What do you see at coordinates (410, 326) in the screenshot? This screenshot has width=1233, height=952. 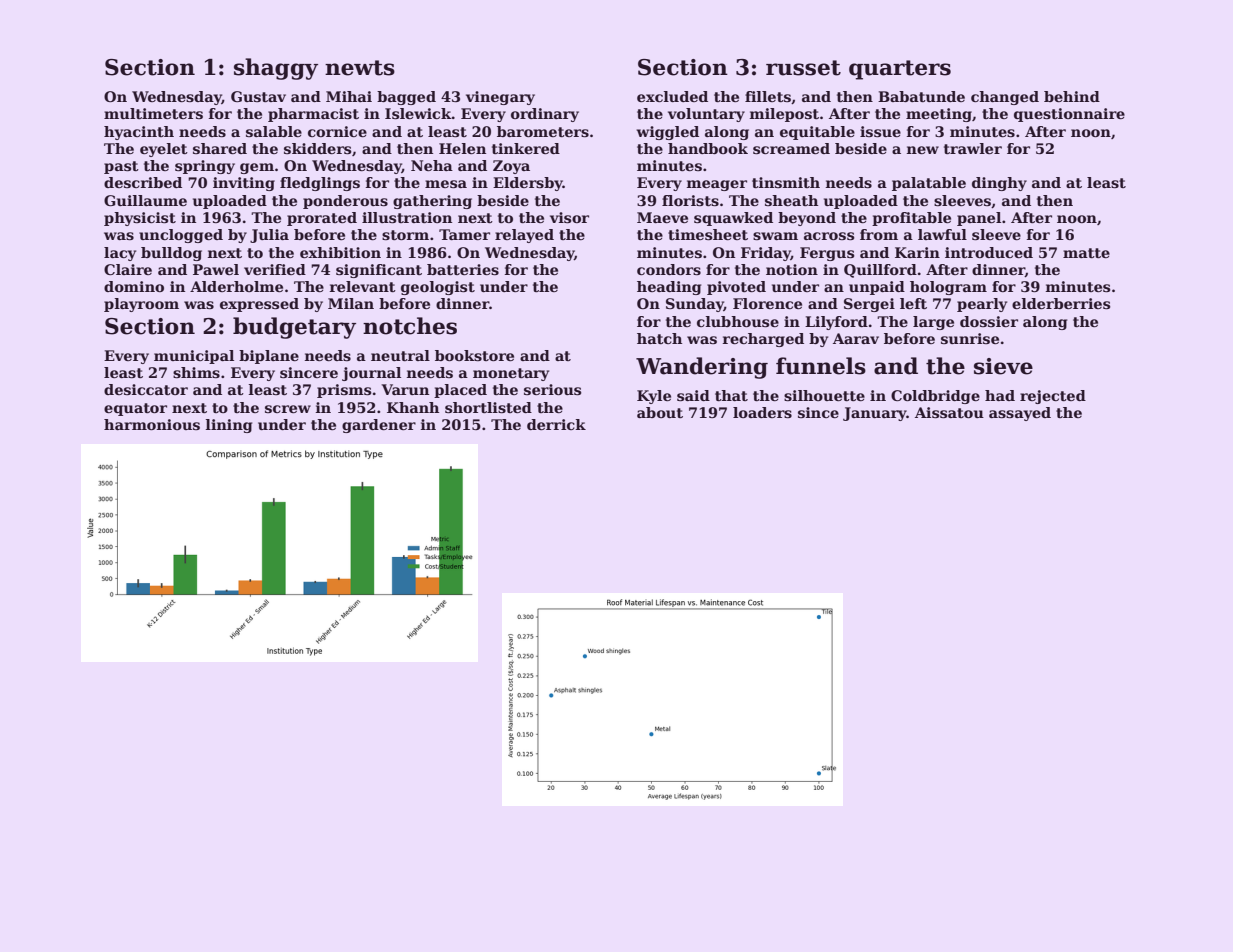 I see `notches` at bounding box center [410, 326].
